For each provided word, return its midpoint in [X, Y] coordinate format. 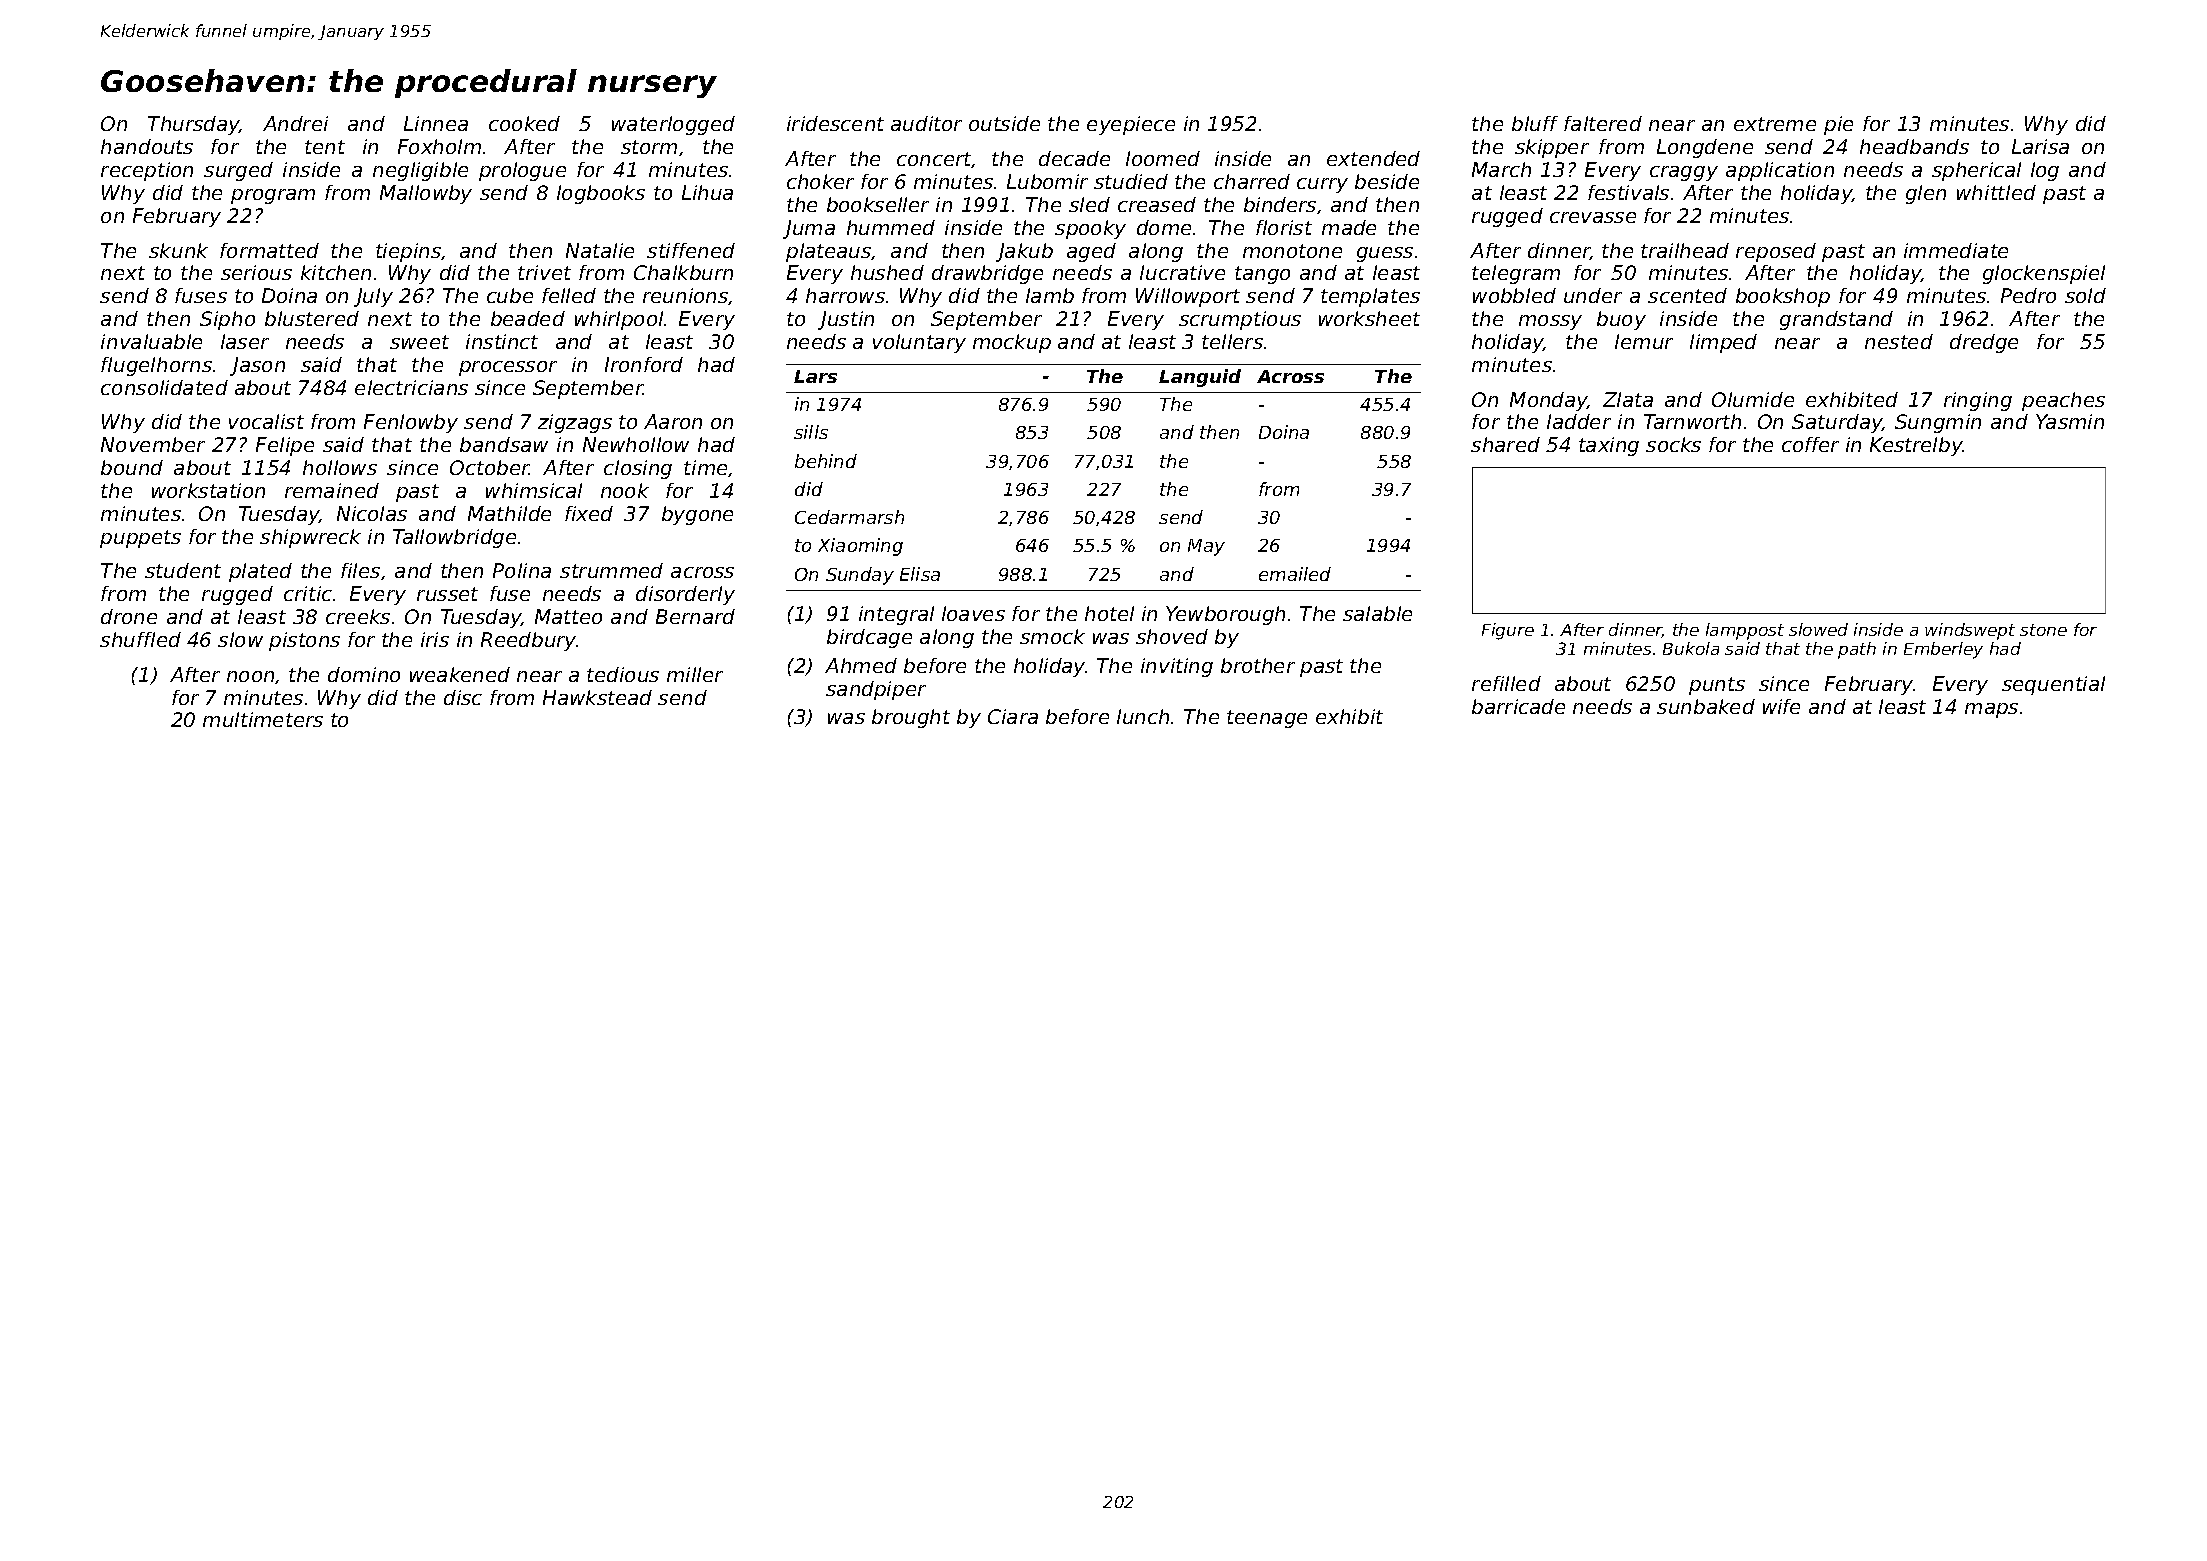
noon [250, 676]
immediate [1956, 250]
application [1780, 171]
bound [132, 467]
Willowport [1188, 297]
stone [2043, 630]
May [1206, 547]
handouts [147, 146]
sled [1089, 204]
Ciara [1013, 716]
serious [256, 272]
